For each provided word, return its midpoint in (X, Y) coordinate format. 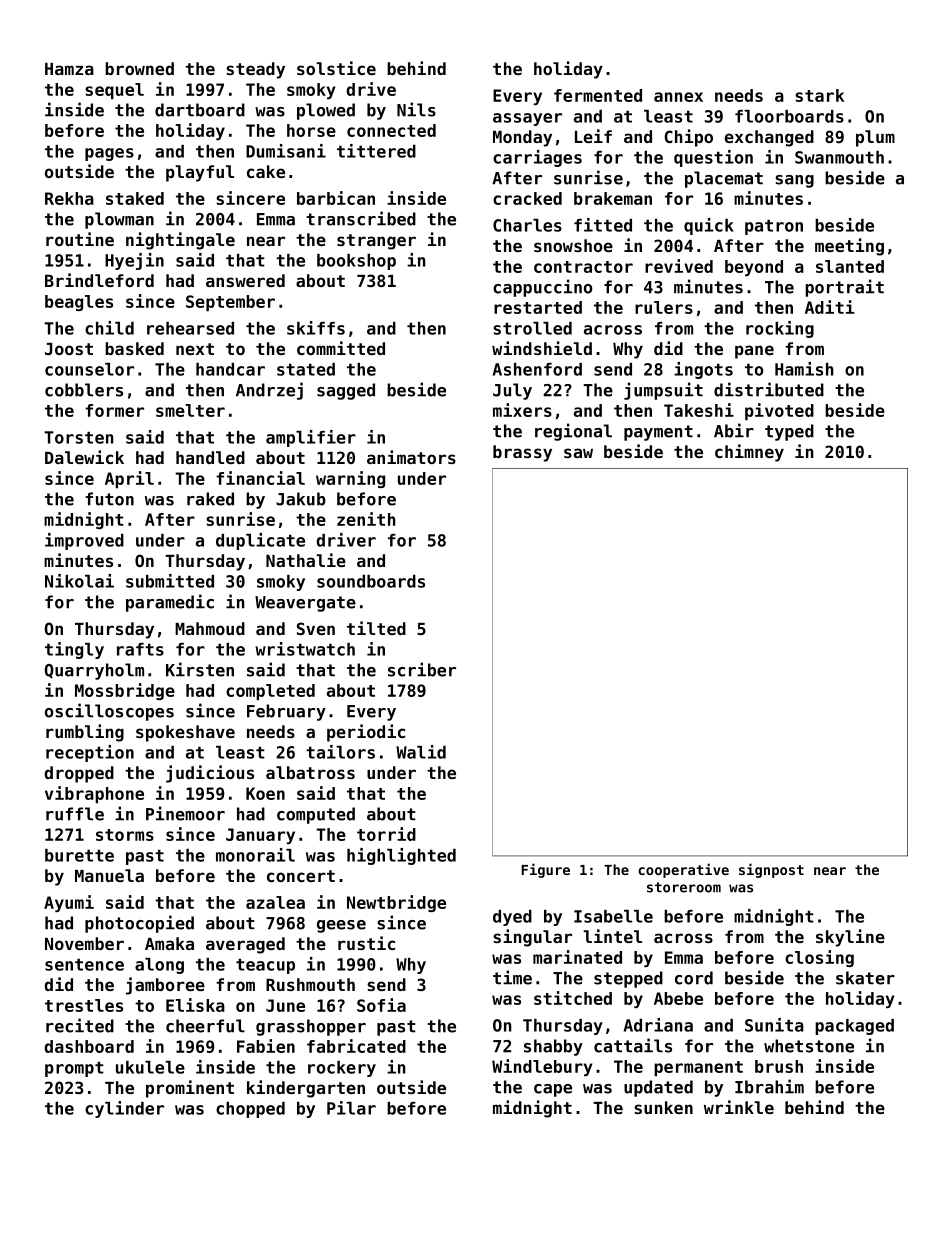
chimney (749, 453)
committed (341, 348)
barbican (336, 198)
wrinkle (739, 1107)
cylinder (124, 1109)
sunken (663, 1107)
